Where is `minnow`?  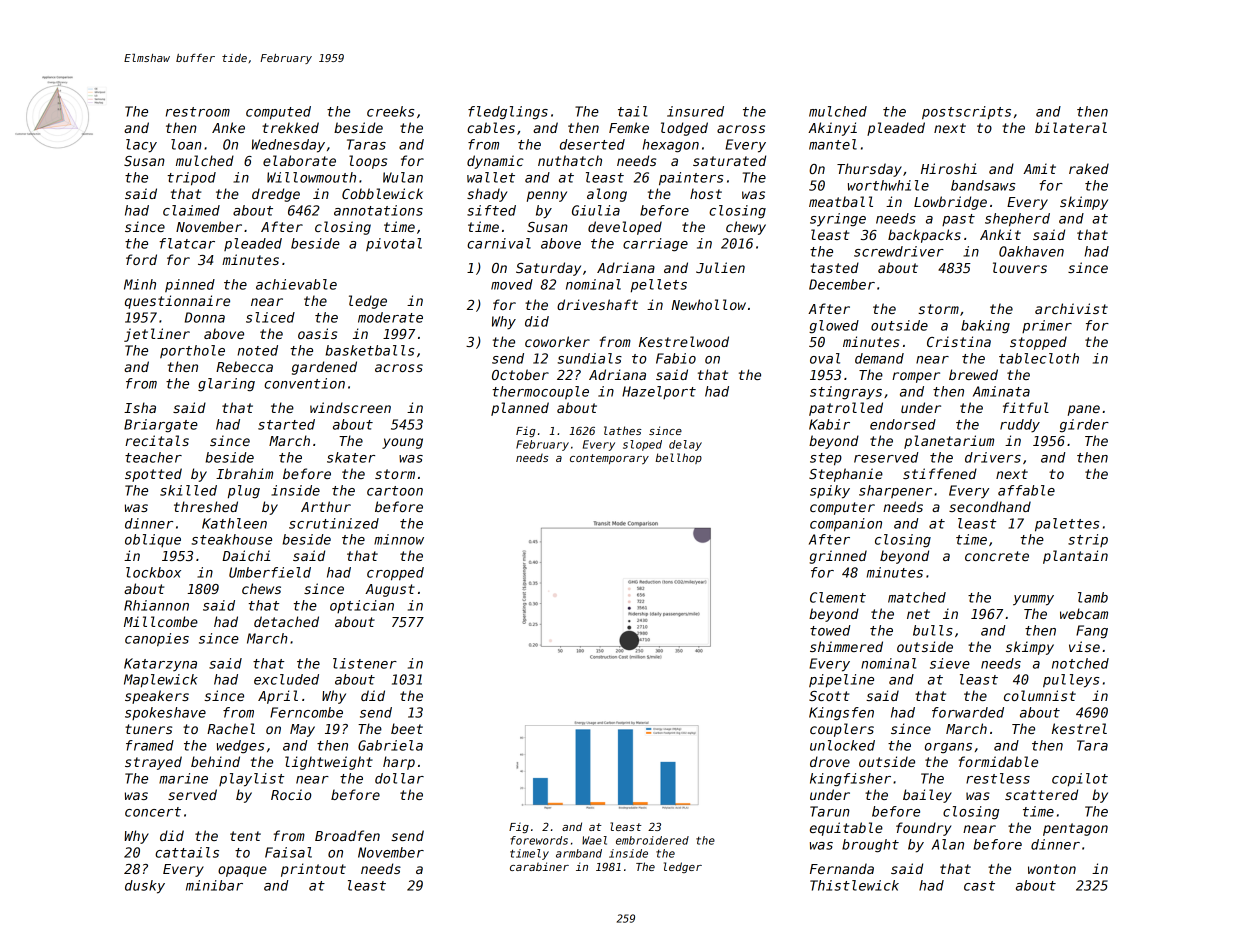
minnow is located at coordinates (399, 539).
